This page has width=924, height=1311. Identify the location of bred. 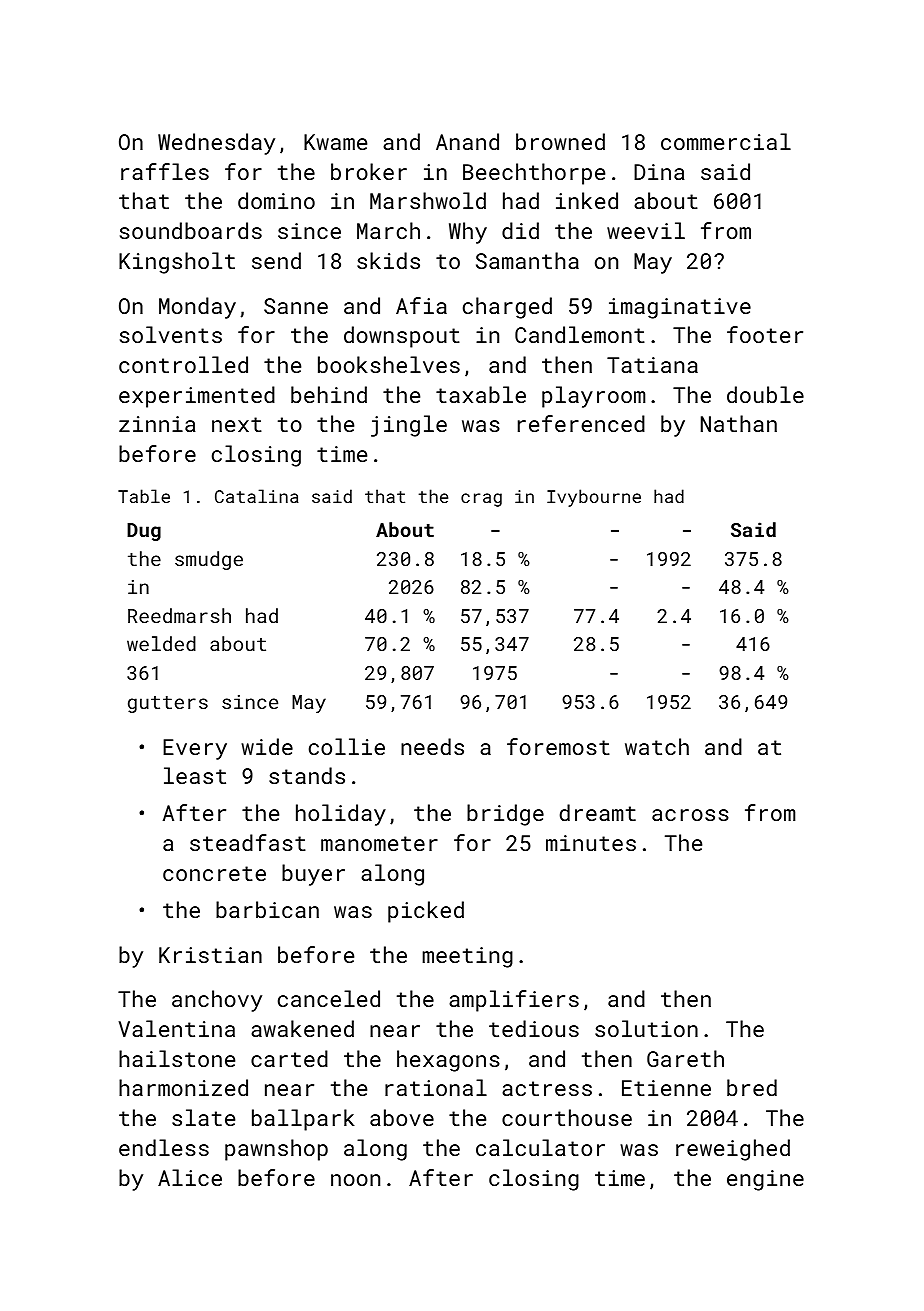
(752, 1087).
